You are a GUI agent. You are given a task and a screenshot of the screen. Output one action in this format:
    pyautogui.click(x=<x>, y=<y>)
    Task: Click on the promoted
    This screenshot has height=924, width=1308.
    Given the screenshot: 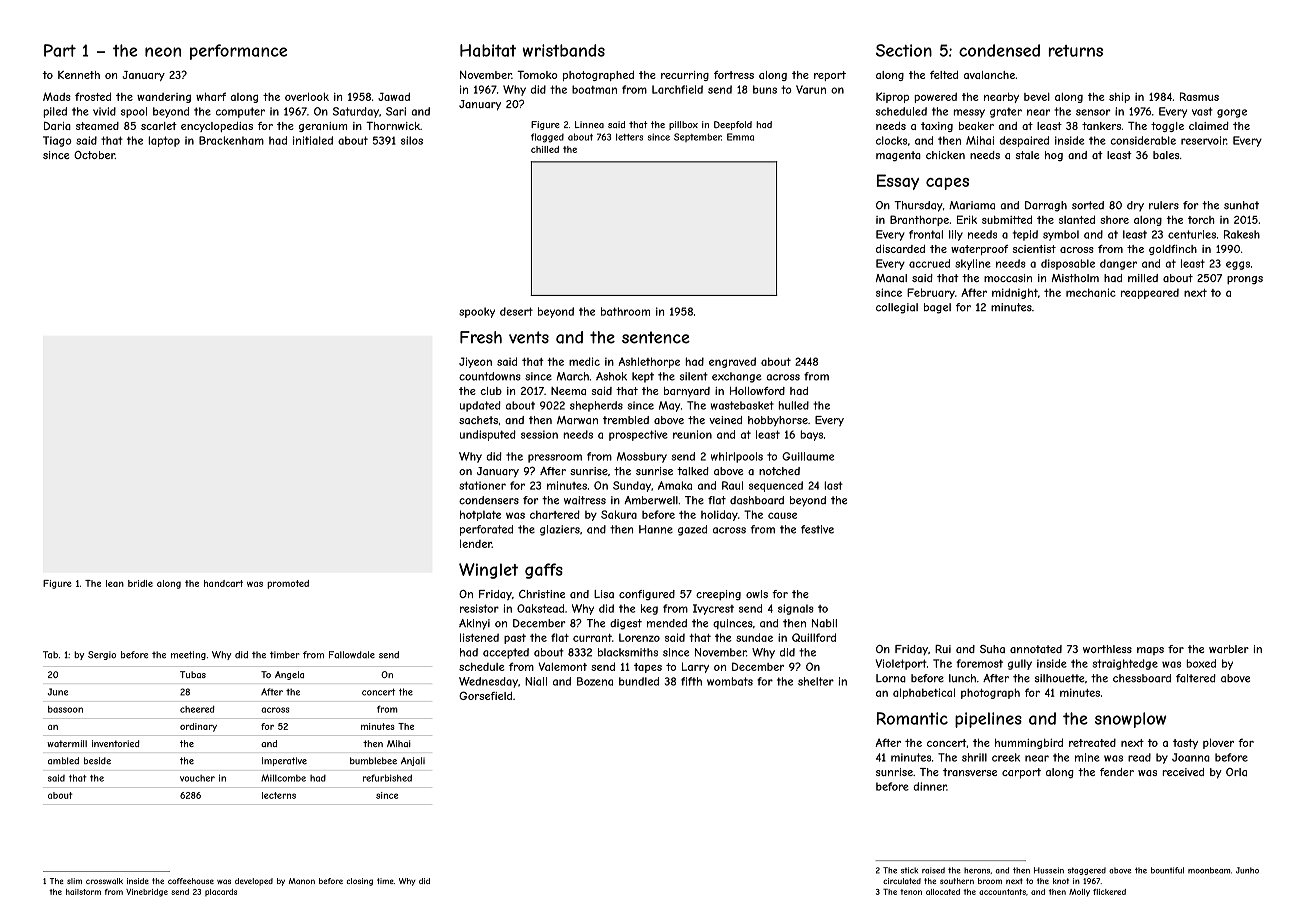 What is the action you would take?
    pyautogui.click(x=288, y=584)
